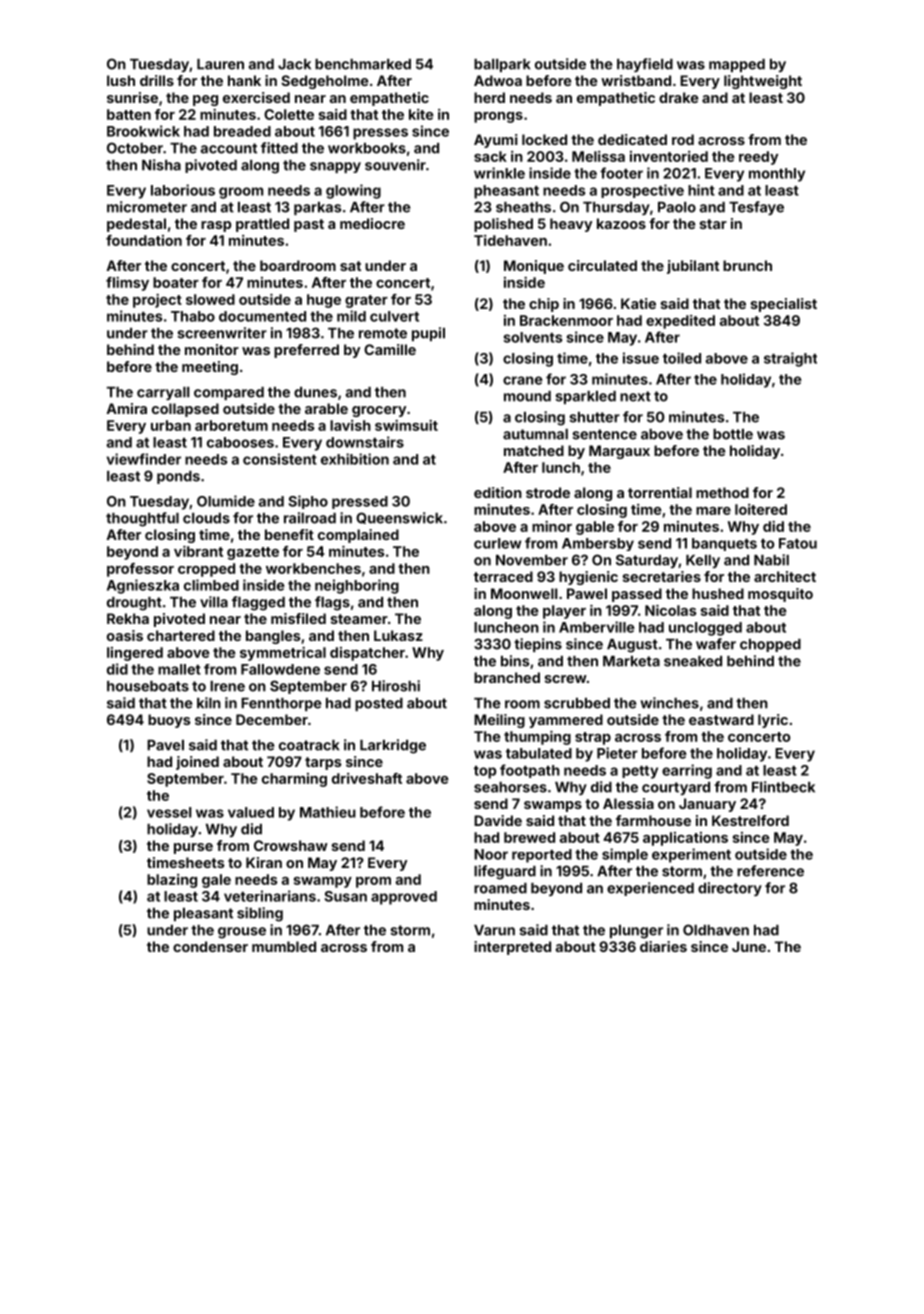  I want to click on carryall, so click(163, 393).
